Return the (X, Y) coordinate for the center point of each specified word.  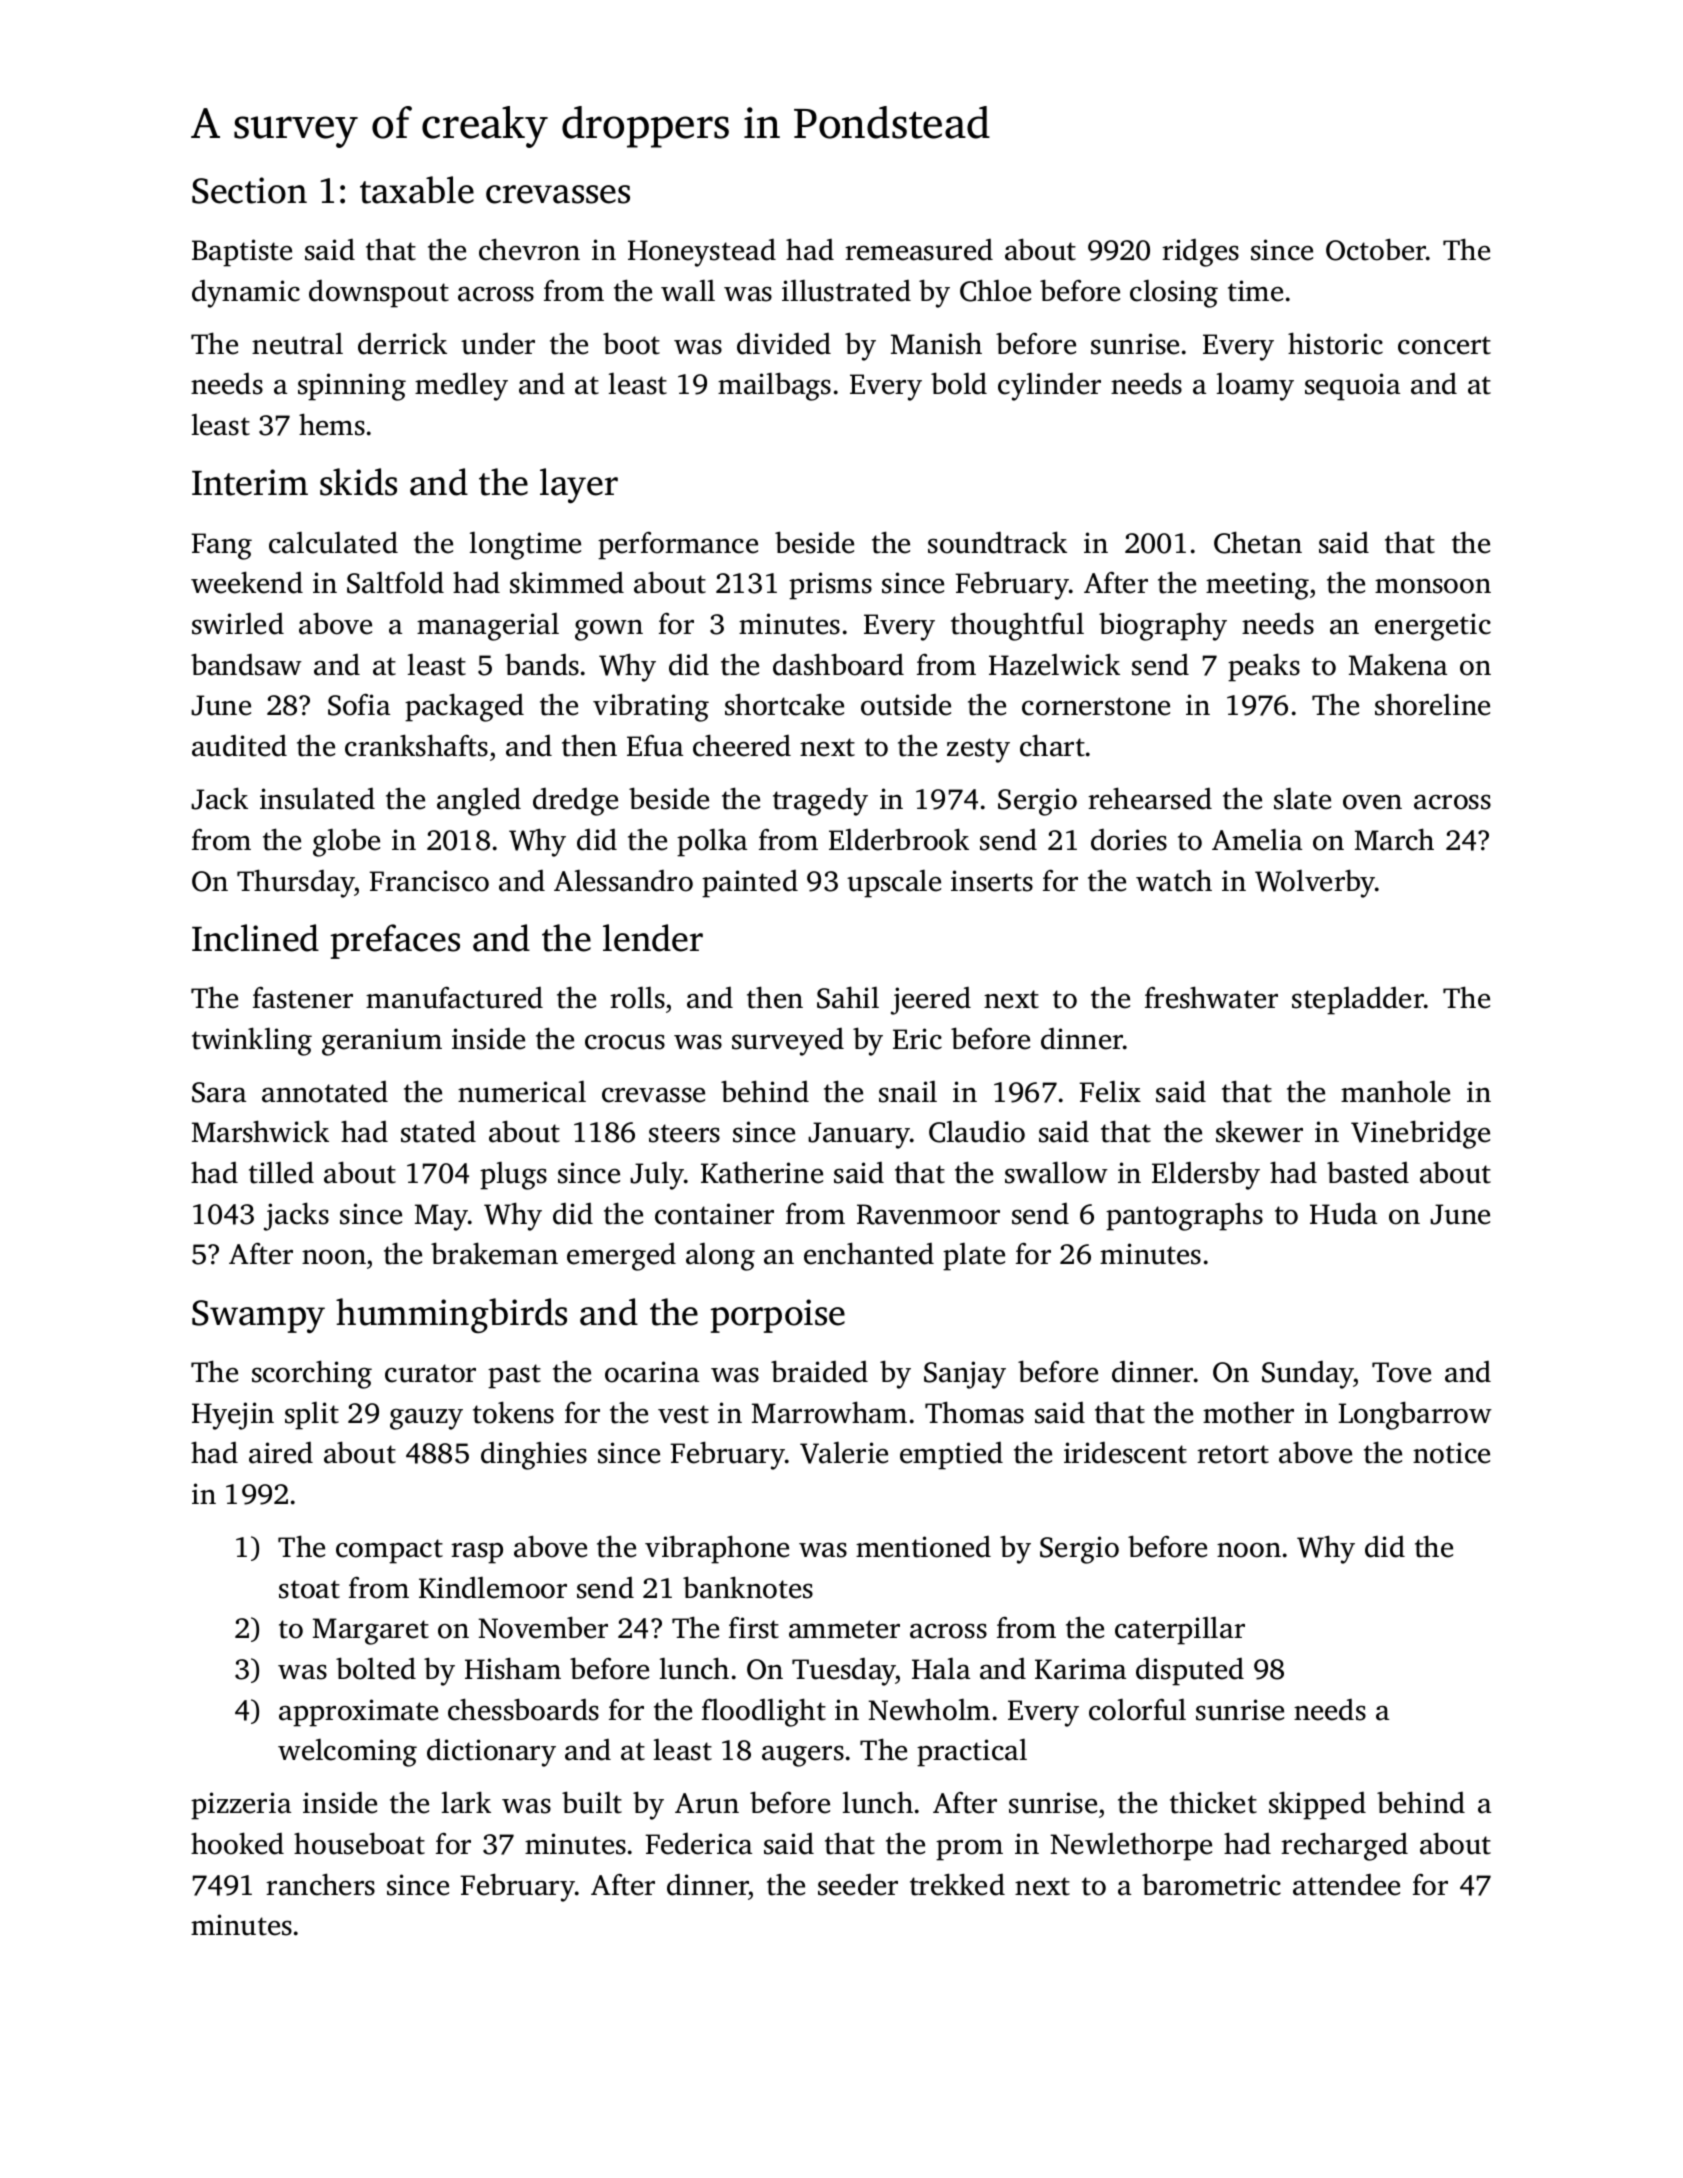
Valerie (844, 1452)
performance (678, 546)
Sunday (1308, 1375)
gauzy (426, 1419)
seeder (858, 1885)
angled (479, 801)
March (1394, 839)
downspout (379, 294)
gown (609, 630)
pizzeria (241, 1806)
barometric (1211, 1884)
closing (1174, 293)
